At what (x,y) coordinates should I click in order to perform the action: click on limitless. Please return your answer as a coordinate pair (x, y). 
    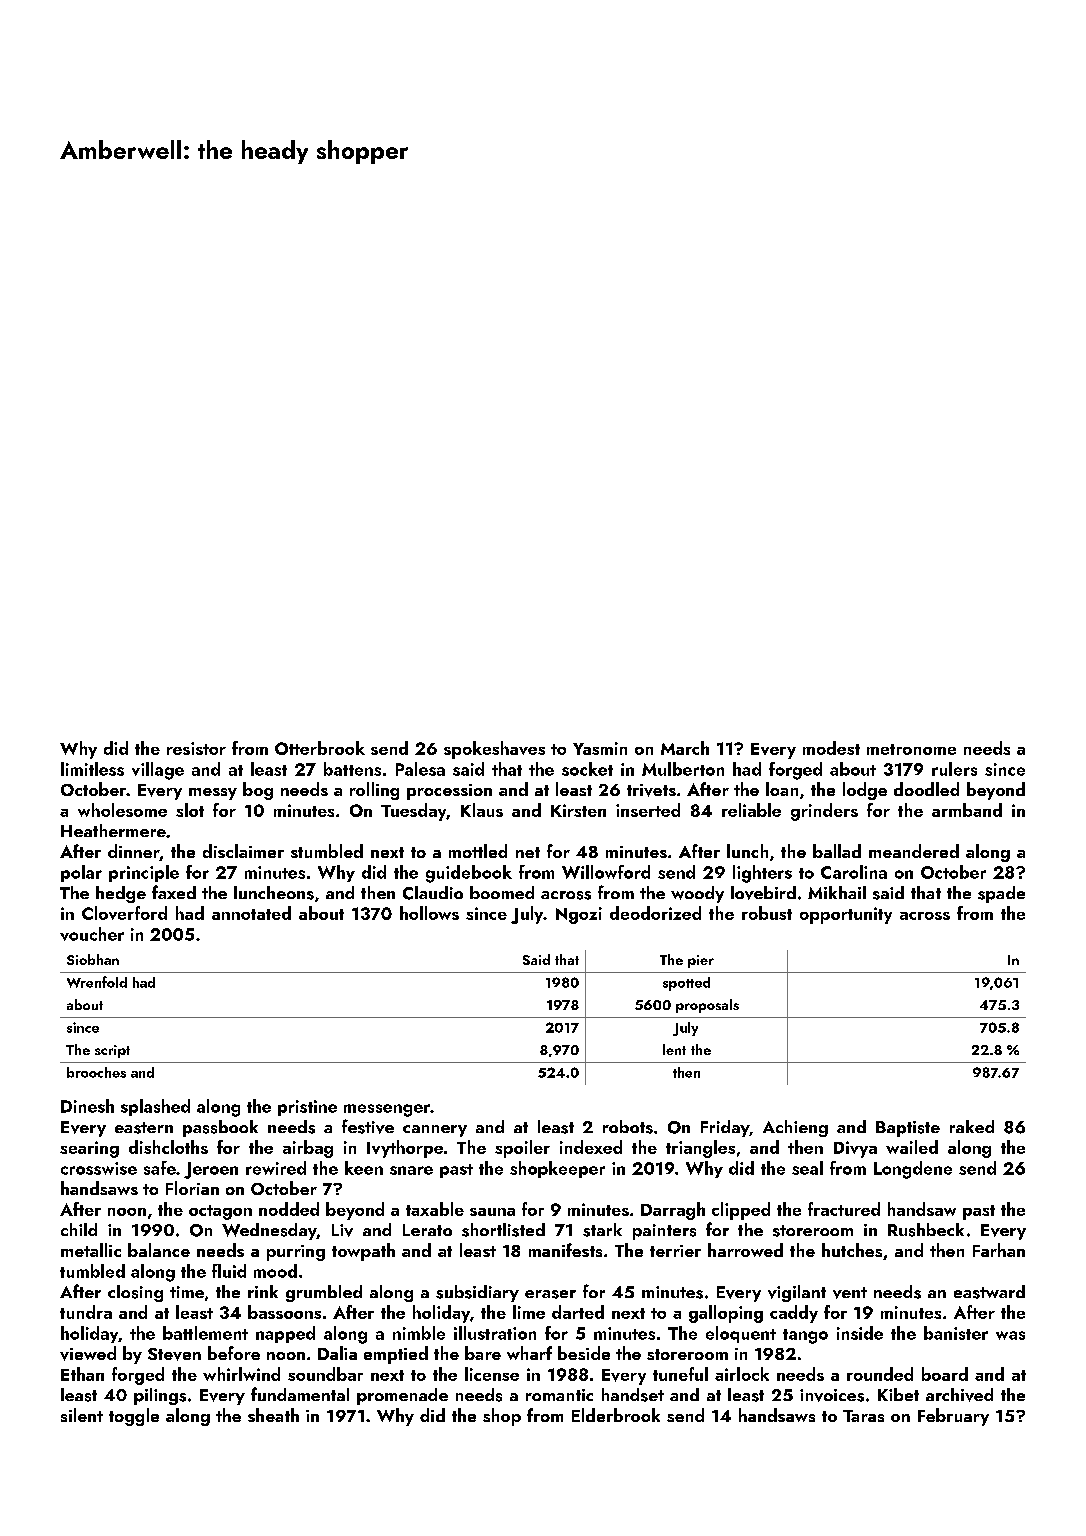
    Looking at the image, I should click on (92, 769).
